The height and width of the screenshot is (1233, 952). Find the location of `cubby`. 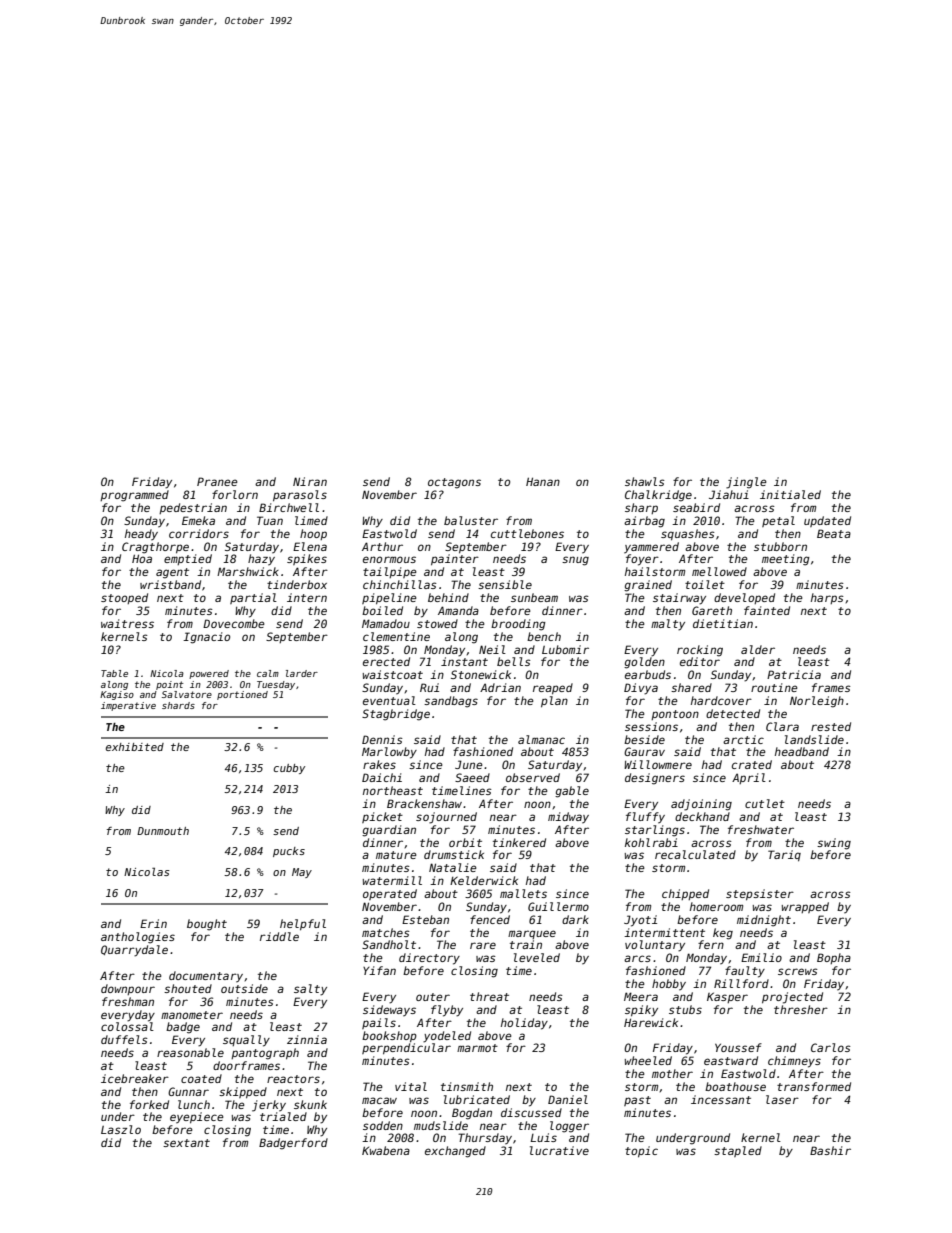

cubby is located at coordinates (289, 769).
